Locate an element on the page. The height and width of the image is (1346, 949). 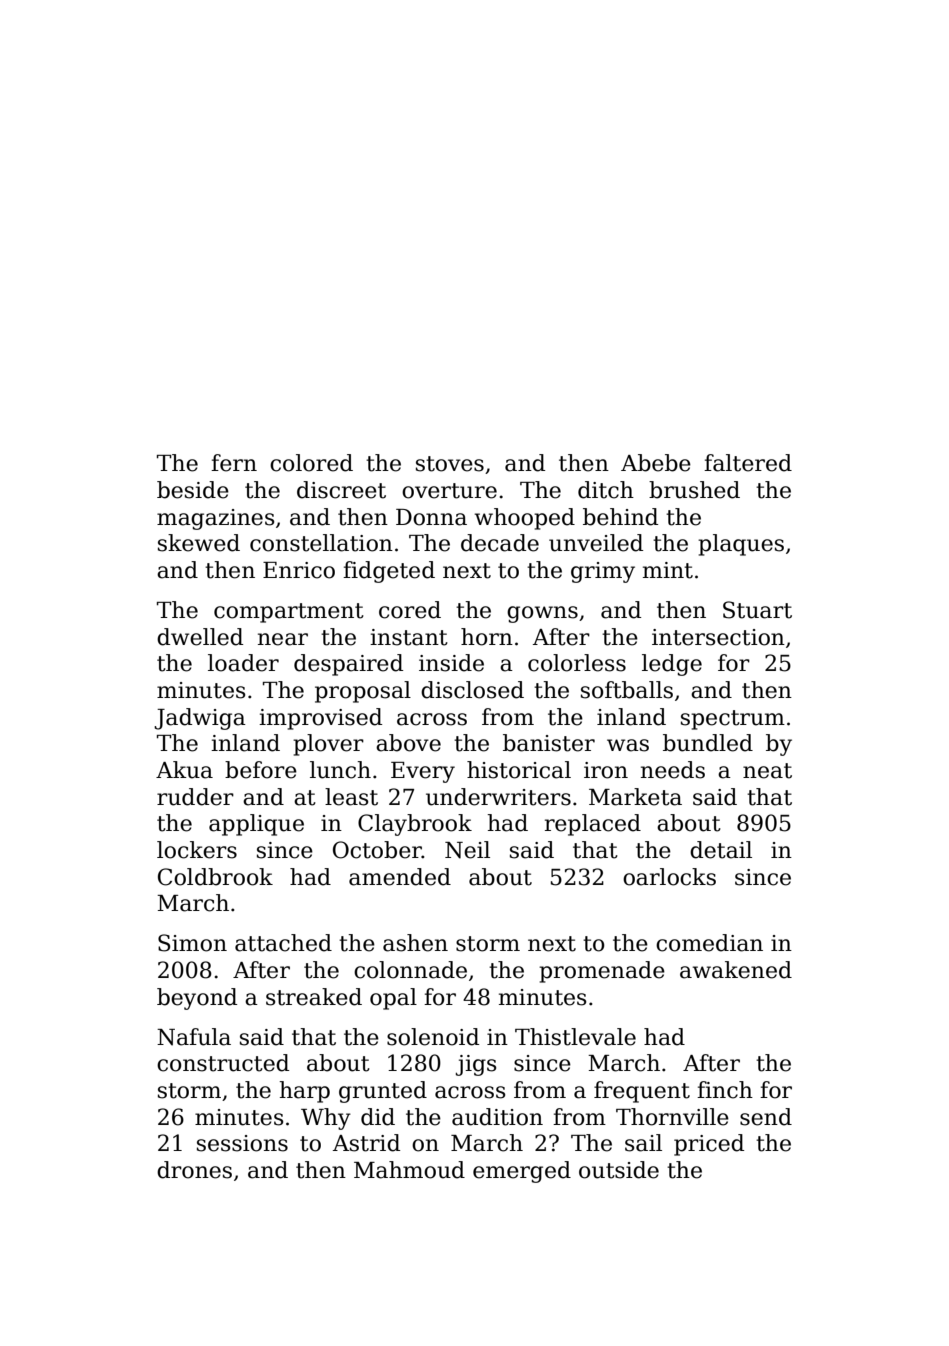
oarlocks is located at coordinates (669, 877).
